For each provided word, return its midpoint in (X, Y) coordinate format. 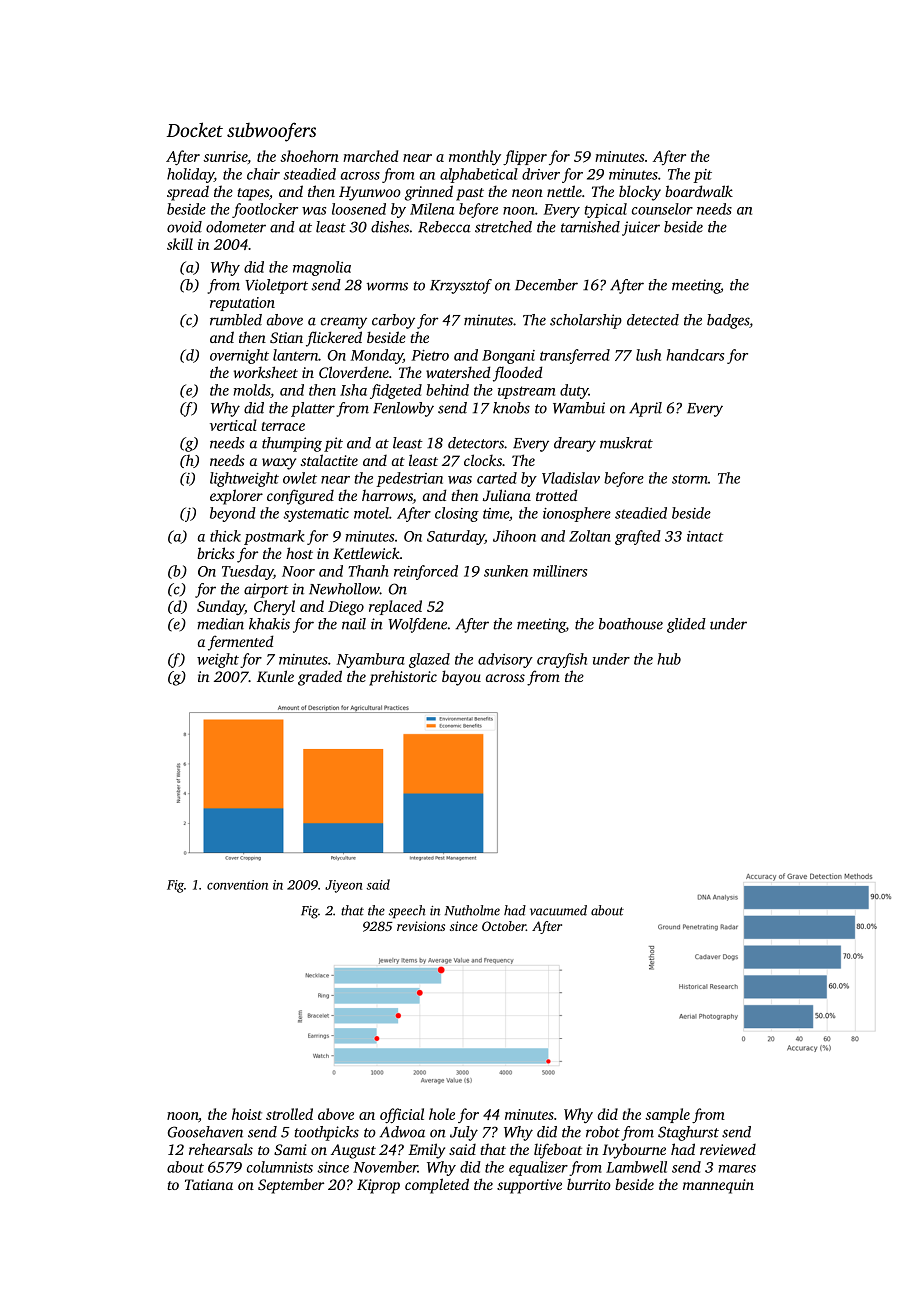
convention (237, 885)
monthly (475, 157)
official (402, 1115)
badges (728, 321)
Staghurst (688, 1133)
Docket (195, 129)
